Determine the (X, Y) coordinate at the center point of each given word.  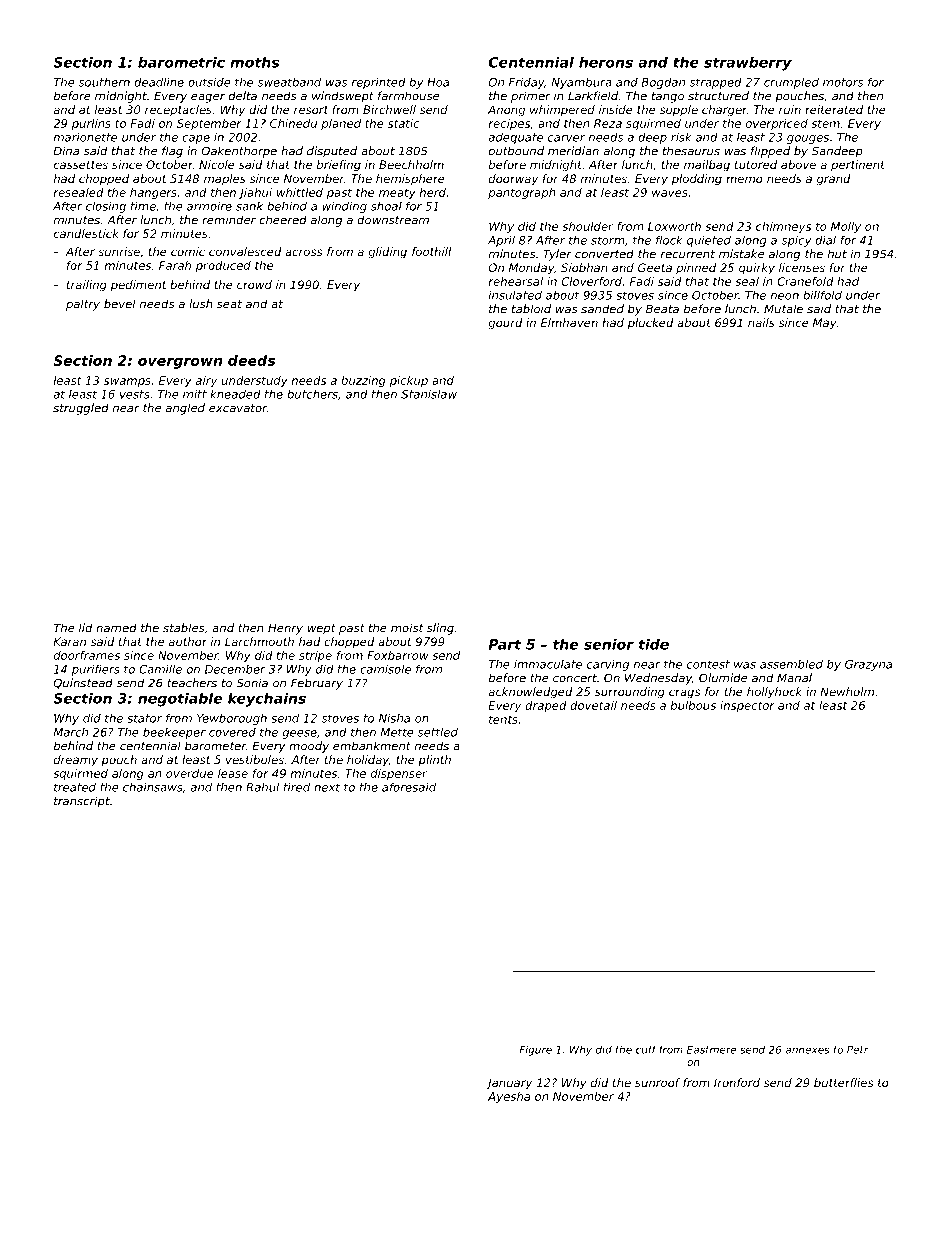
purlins (91, 124)
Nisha (394, 718)
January (509, 1084)
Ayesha (509, 1097)
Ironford (737, 1082)
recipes (509, 124)
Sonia (252, 683)
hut (837, 254)
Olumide (723, 678)
